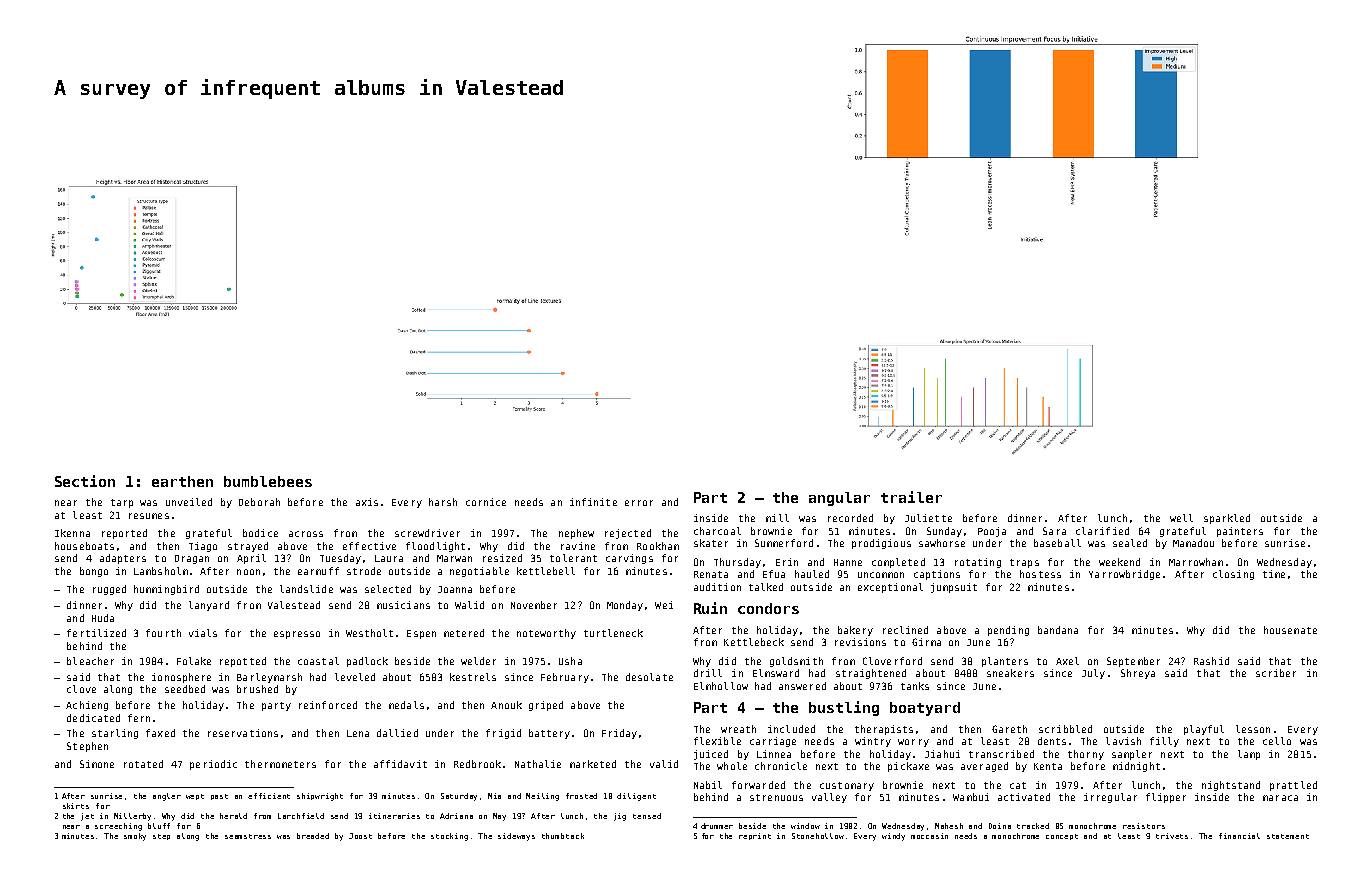 The height and width of the screenshot is (887, 1372). What do you see at coordinates (503, 734) in the screenshot?
I see `frigid` at bounding box center [503, 734].
